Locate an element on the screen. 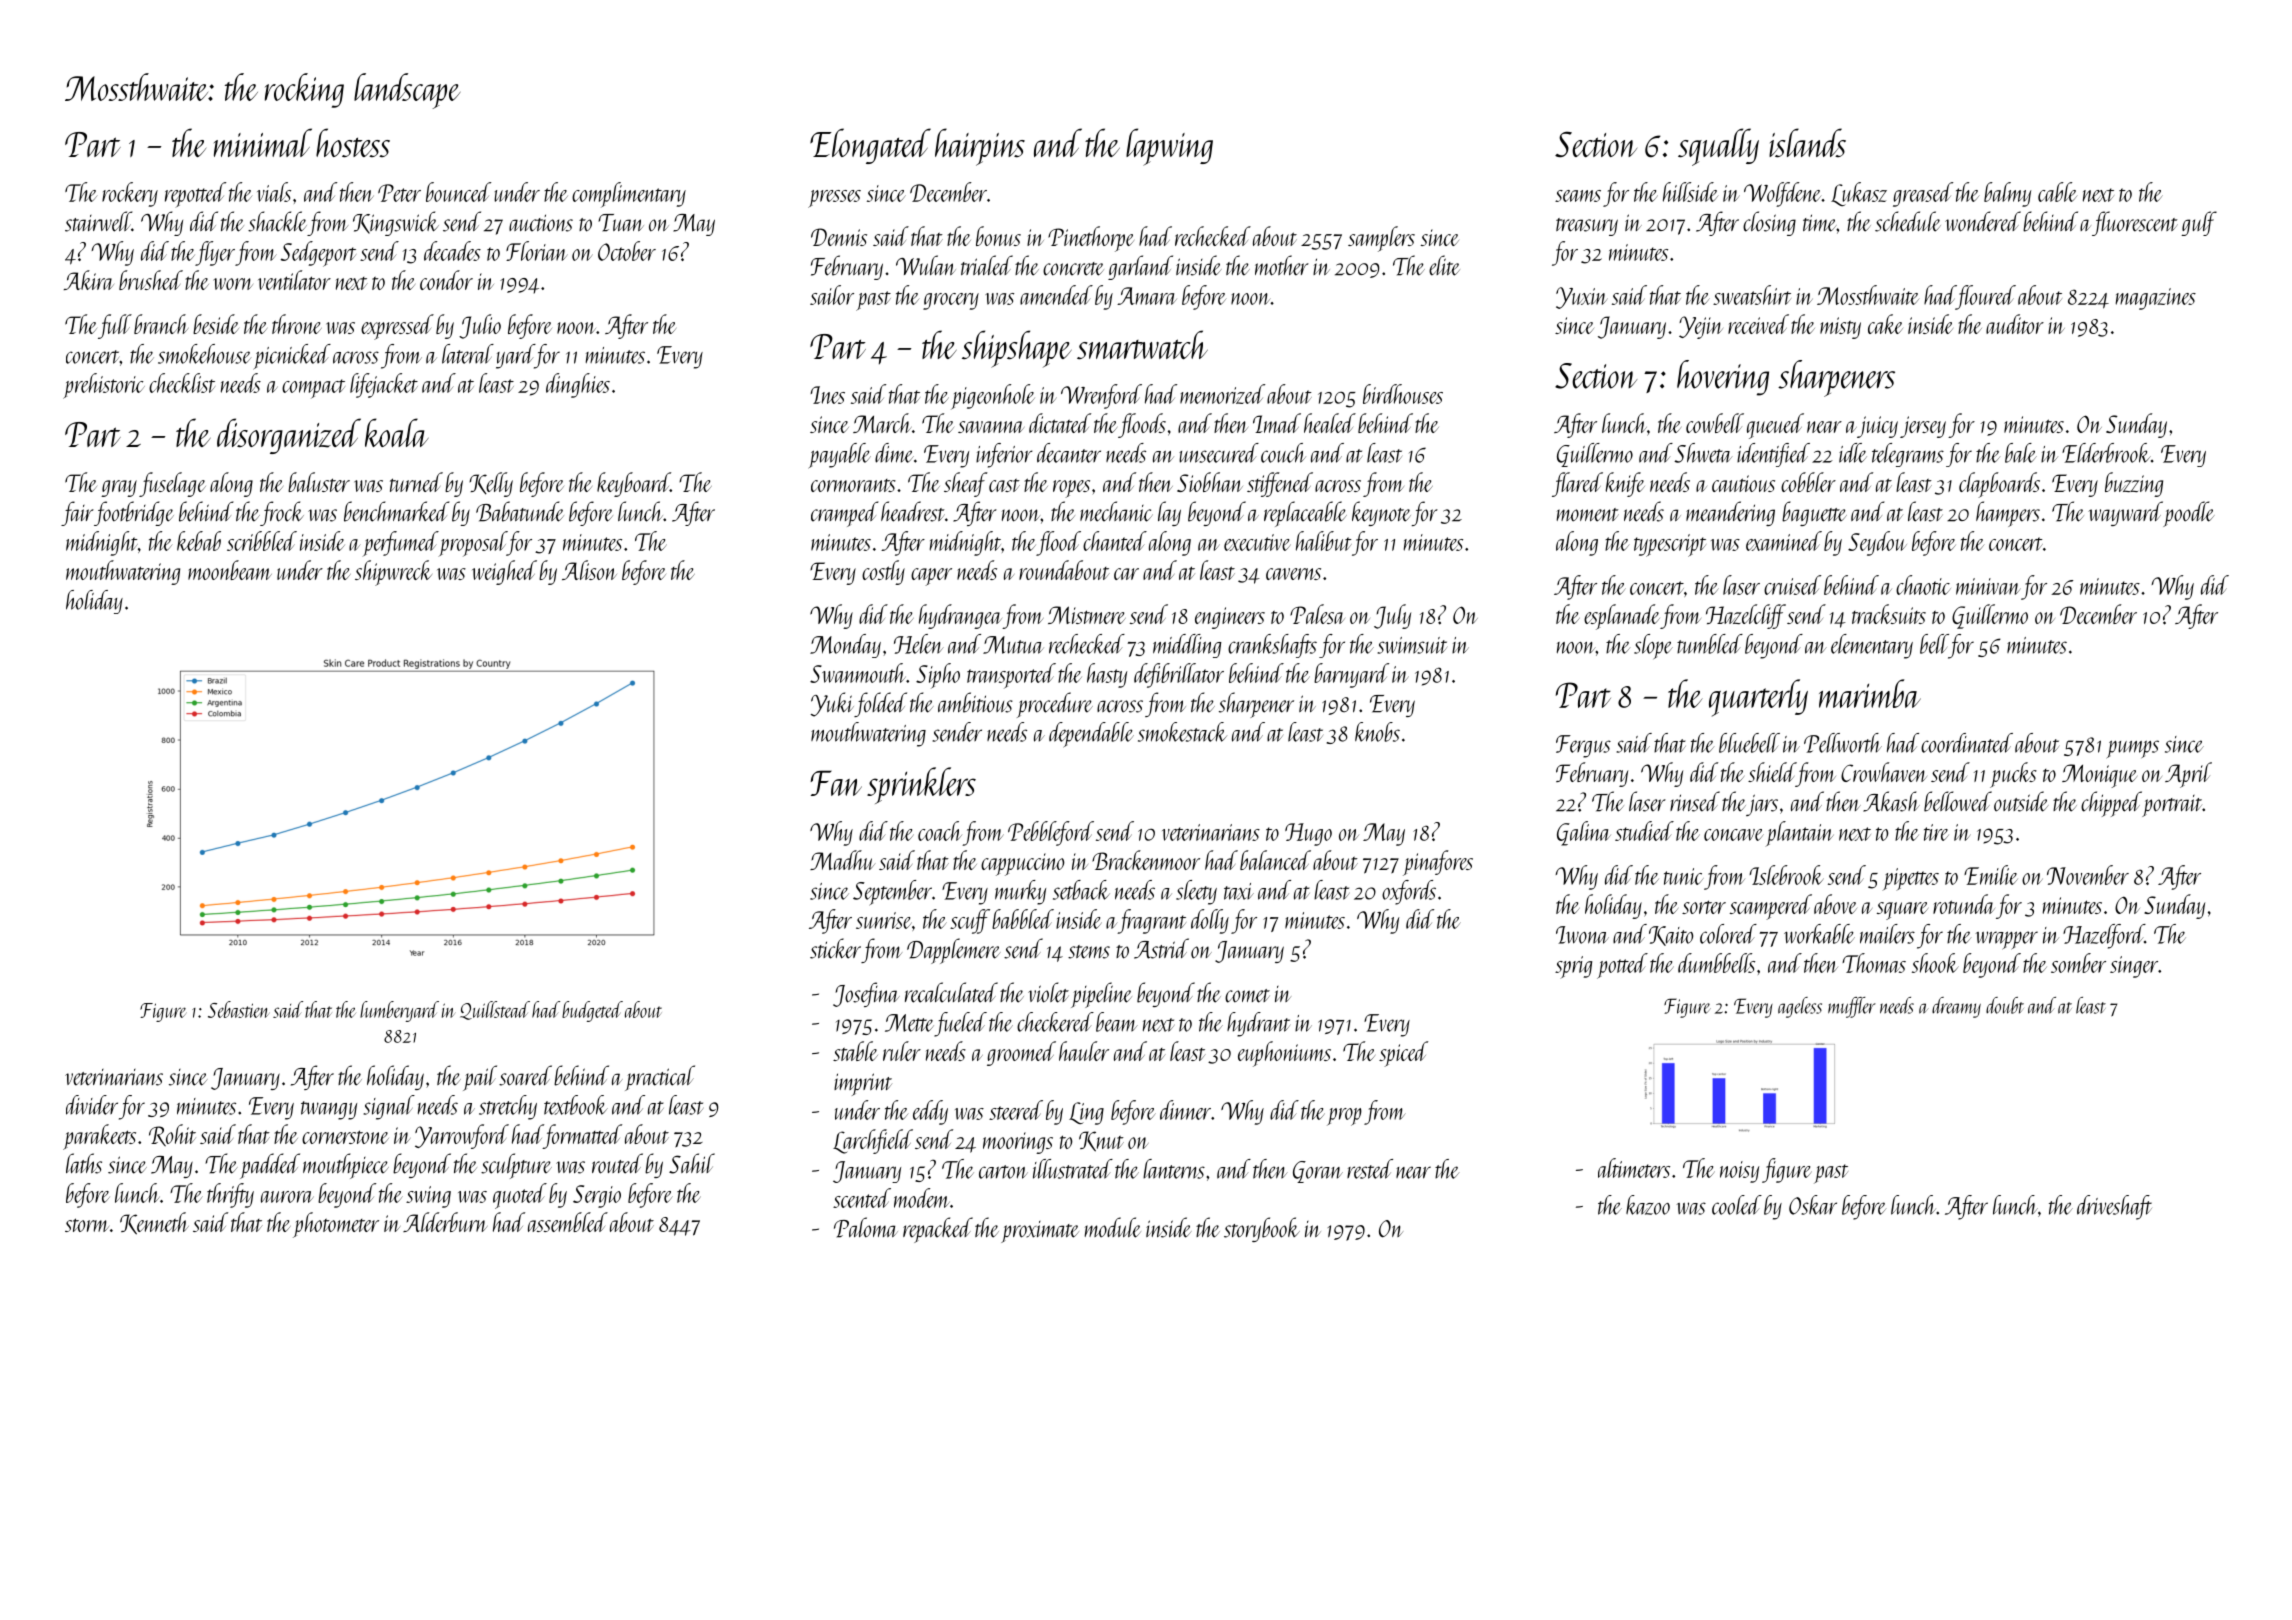 This screenshot has width=2292, height=1620. euphoniums is located at coordinates (1284, 1054).
